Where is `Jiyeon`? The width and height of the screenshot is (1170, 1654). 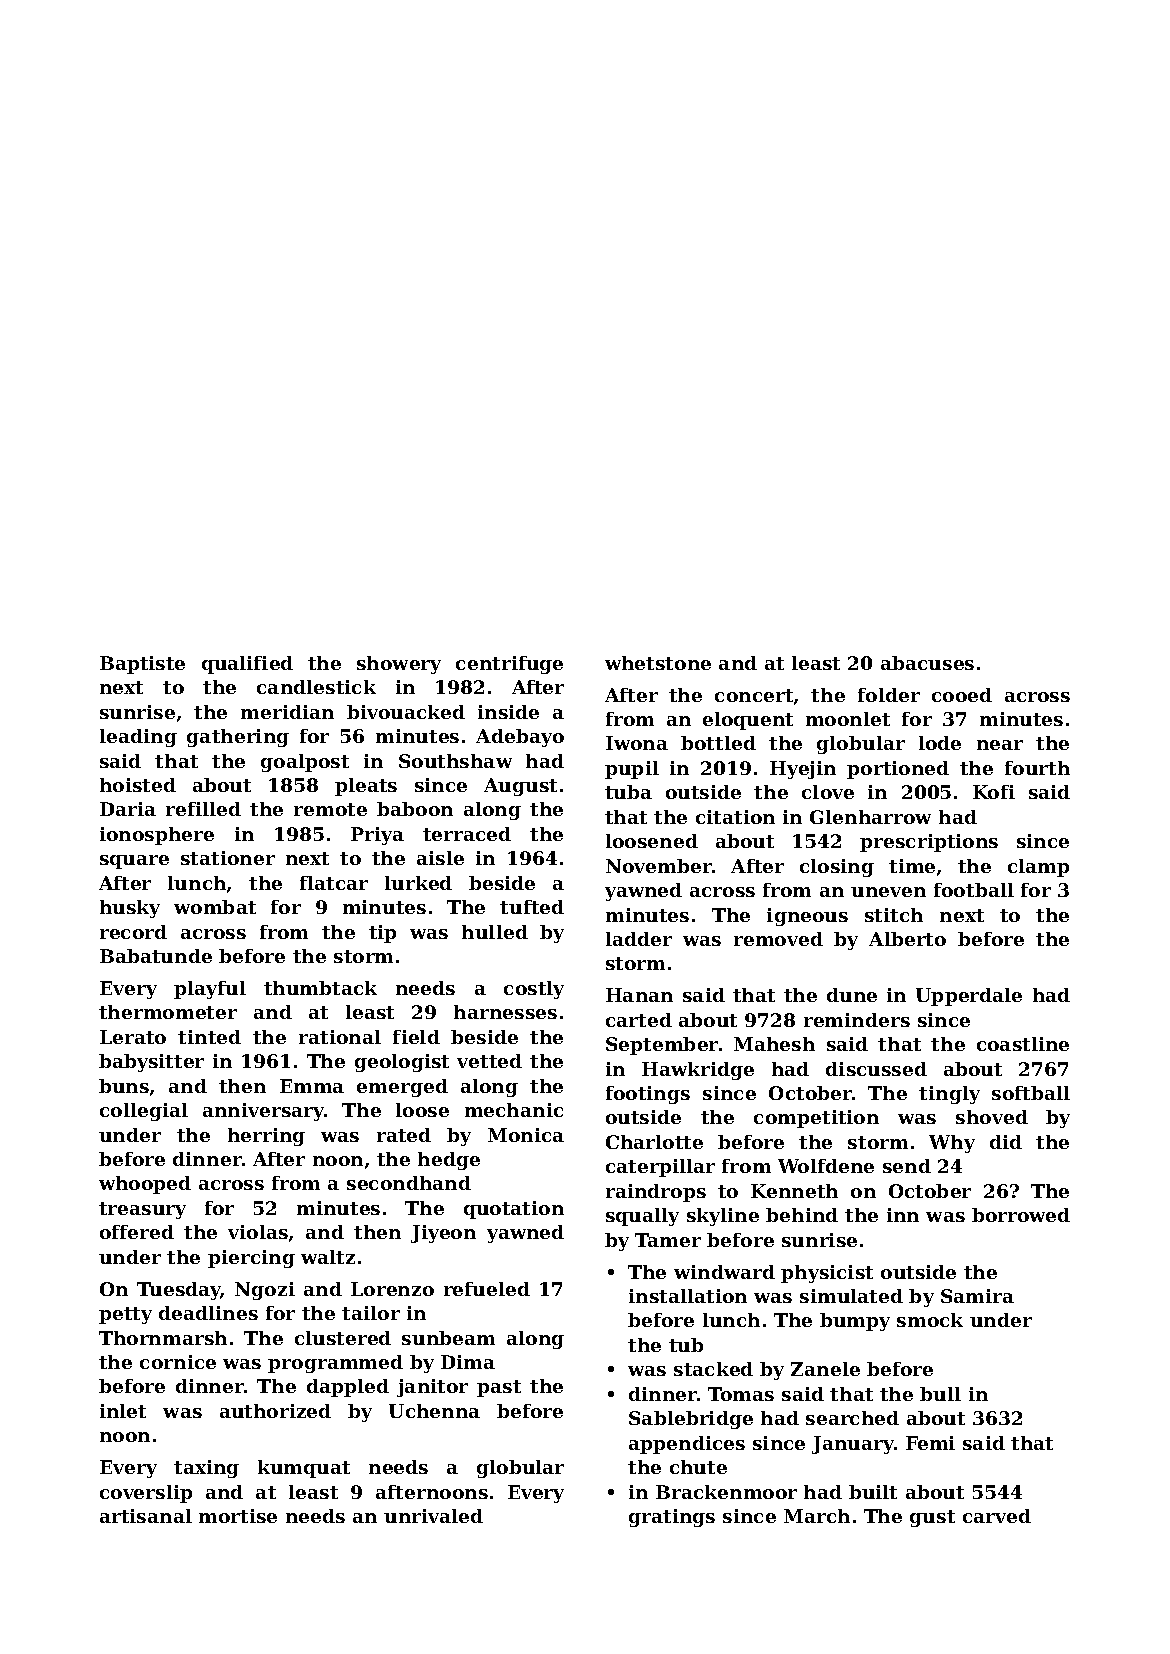
Jiyeon is located at coordinates (443, 1234).
